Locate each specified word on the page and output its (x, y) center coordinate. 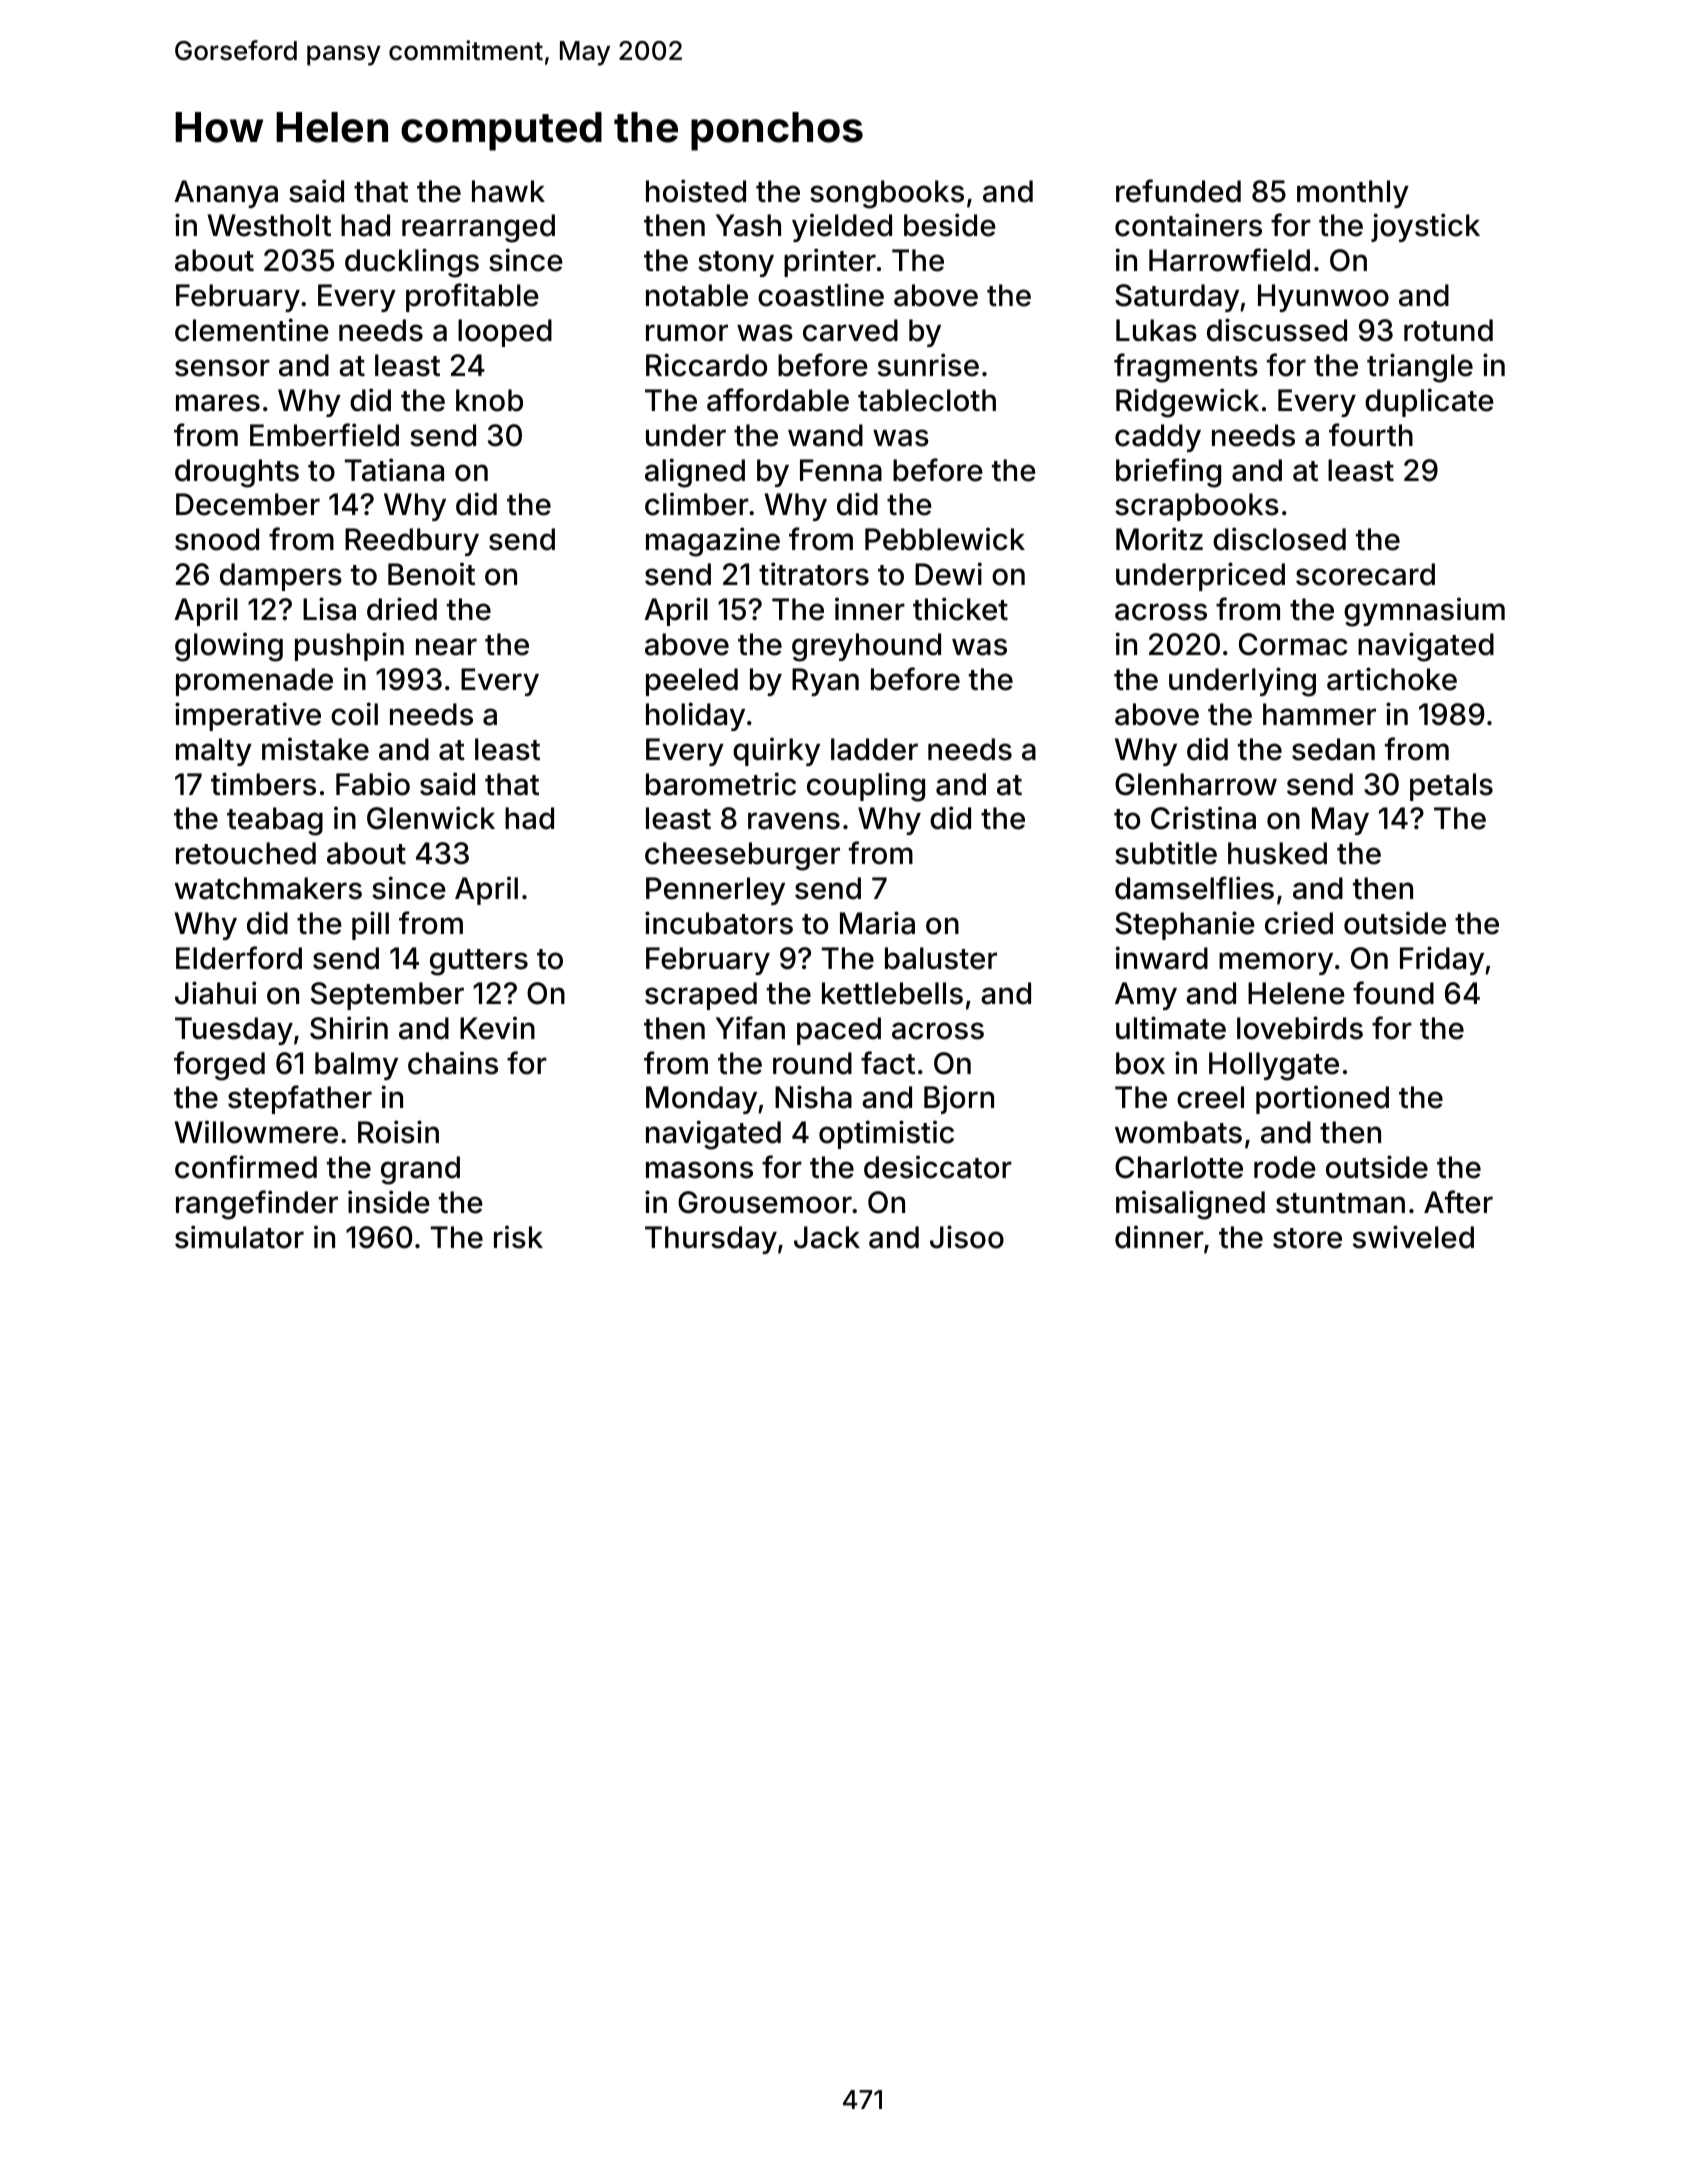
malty (214, 752)
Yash (748, 225)
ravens (794, 821)
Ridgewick (1187, 403)
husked (1277, 853)
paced (839, 1031)
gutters (479, 962)
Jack (827, 1237)
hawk (508, 191)
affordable (778, 400)
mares (218, 403)
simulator (239, 1237)
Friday (1442, 960)
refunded (1178, 191)
